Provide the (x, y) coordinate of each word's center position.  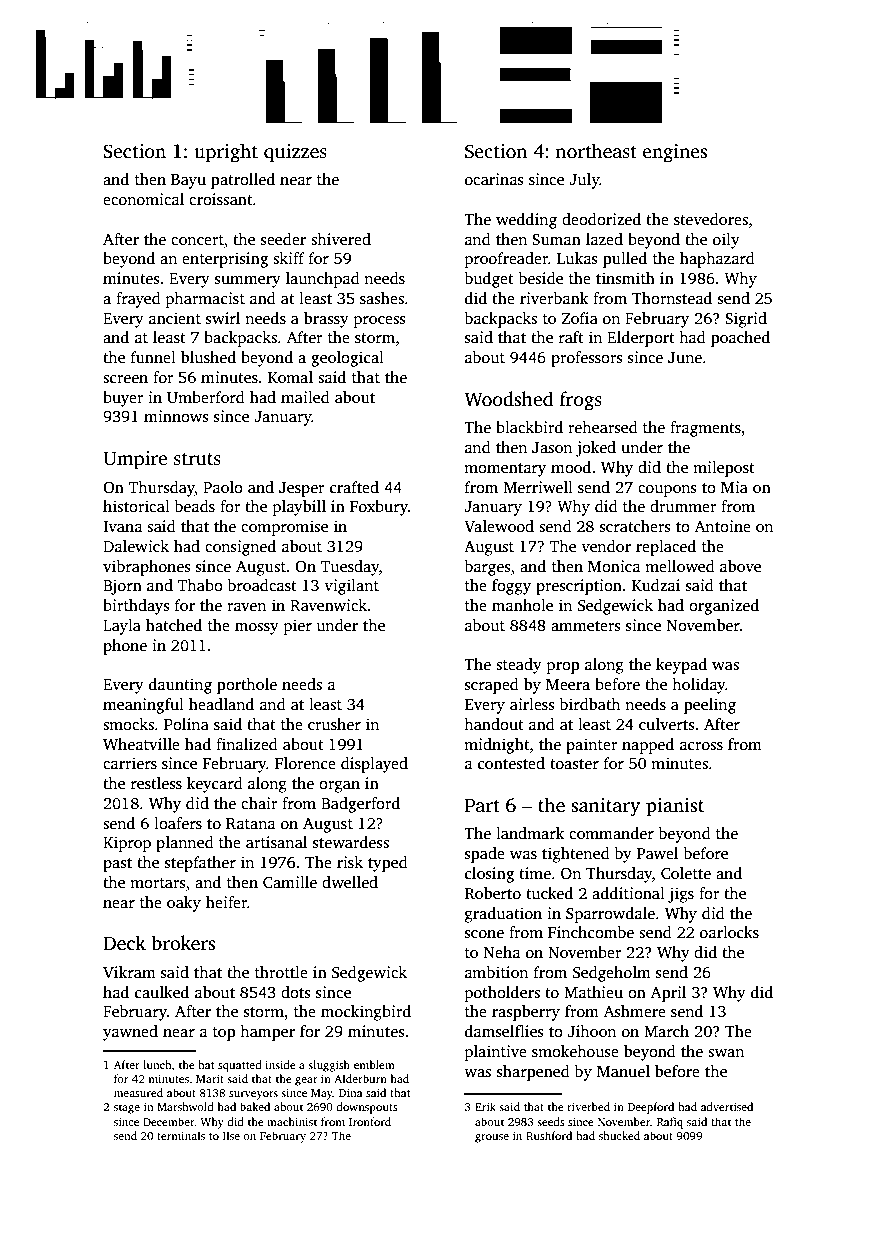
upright (226, 153)
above (740, 566)
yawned (130, 1033)
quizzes (295, 153)
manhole (522, 605)
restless (156, 783)
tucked (549, 893)
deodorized (601, 219)
